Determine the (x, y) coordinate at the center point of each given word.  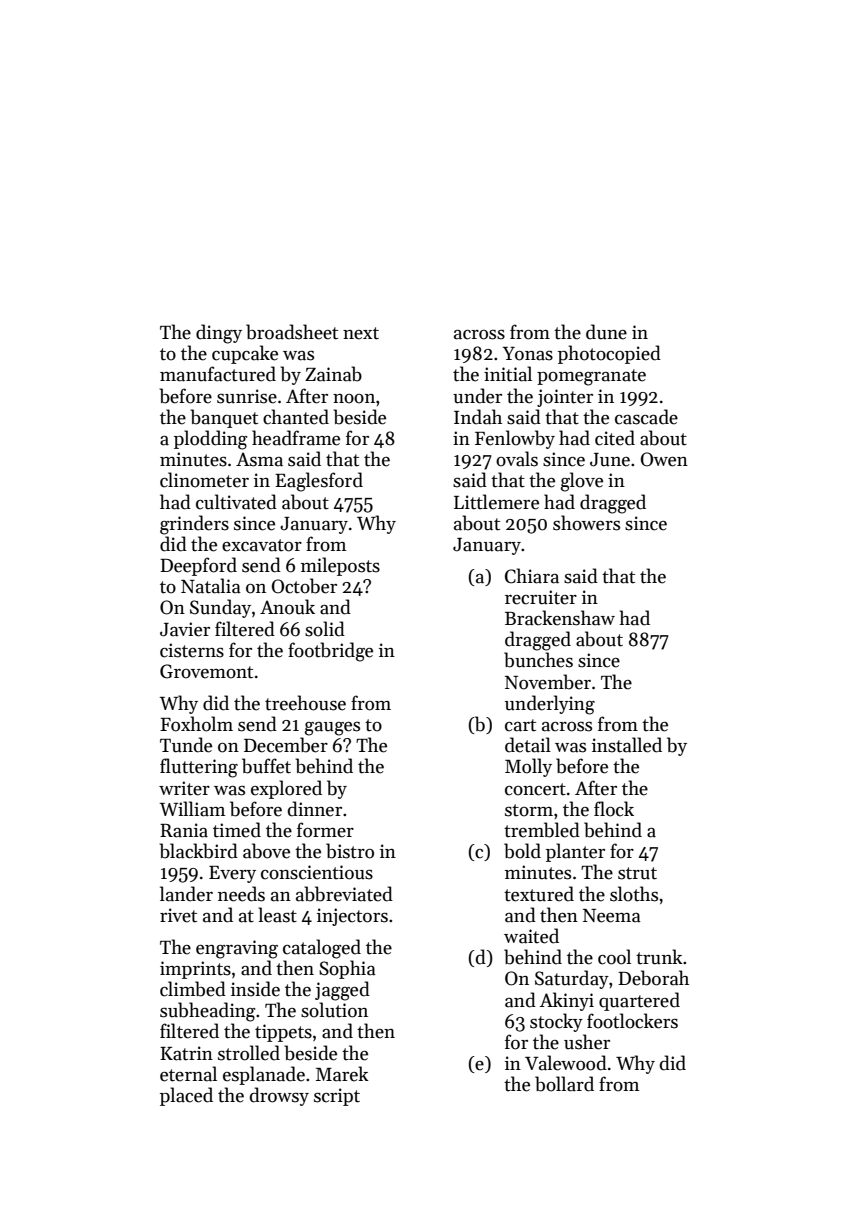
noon (354, 399)
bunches (538, 660)
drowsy (279, 1096)
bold (522, 851)
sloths (634, 894)
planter (575, 852)
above (266, 851)
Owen (664, 459)
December (286, 745)
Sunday (220, 608)
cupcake (245, 354)
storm (529, 810)
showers (586, 523)
